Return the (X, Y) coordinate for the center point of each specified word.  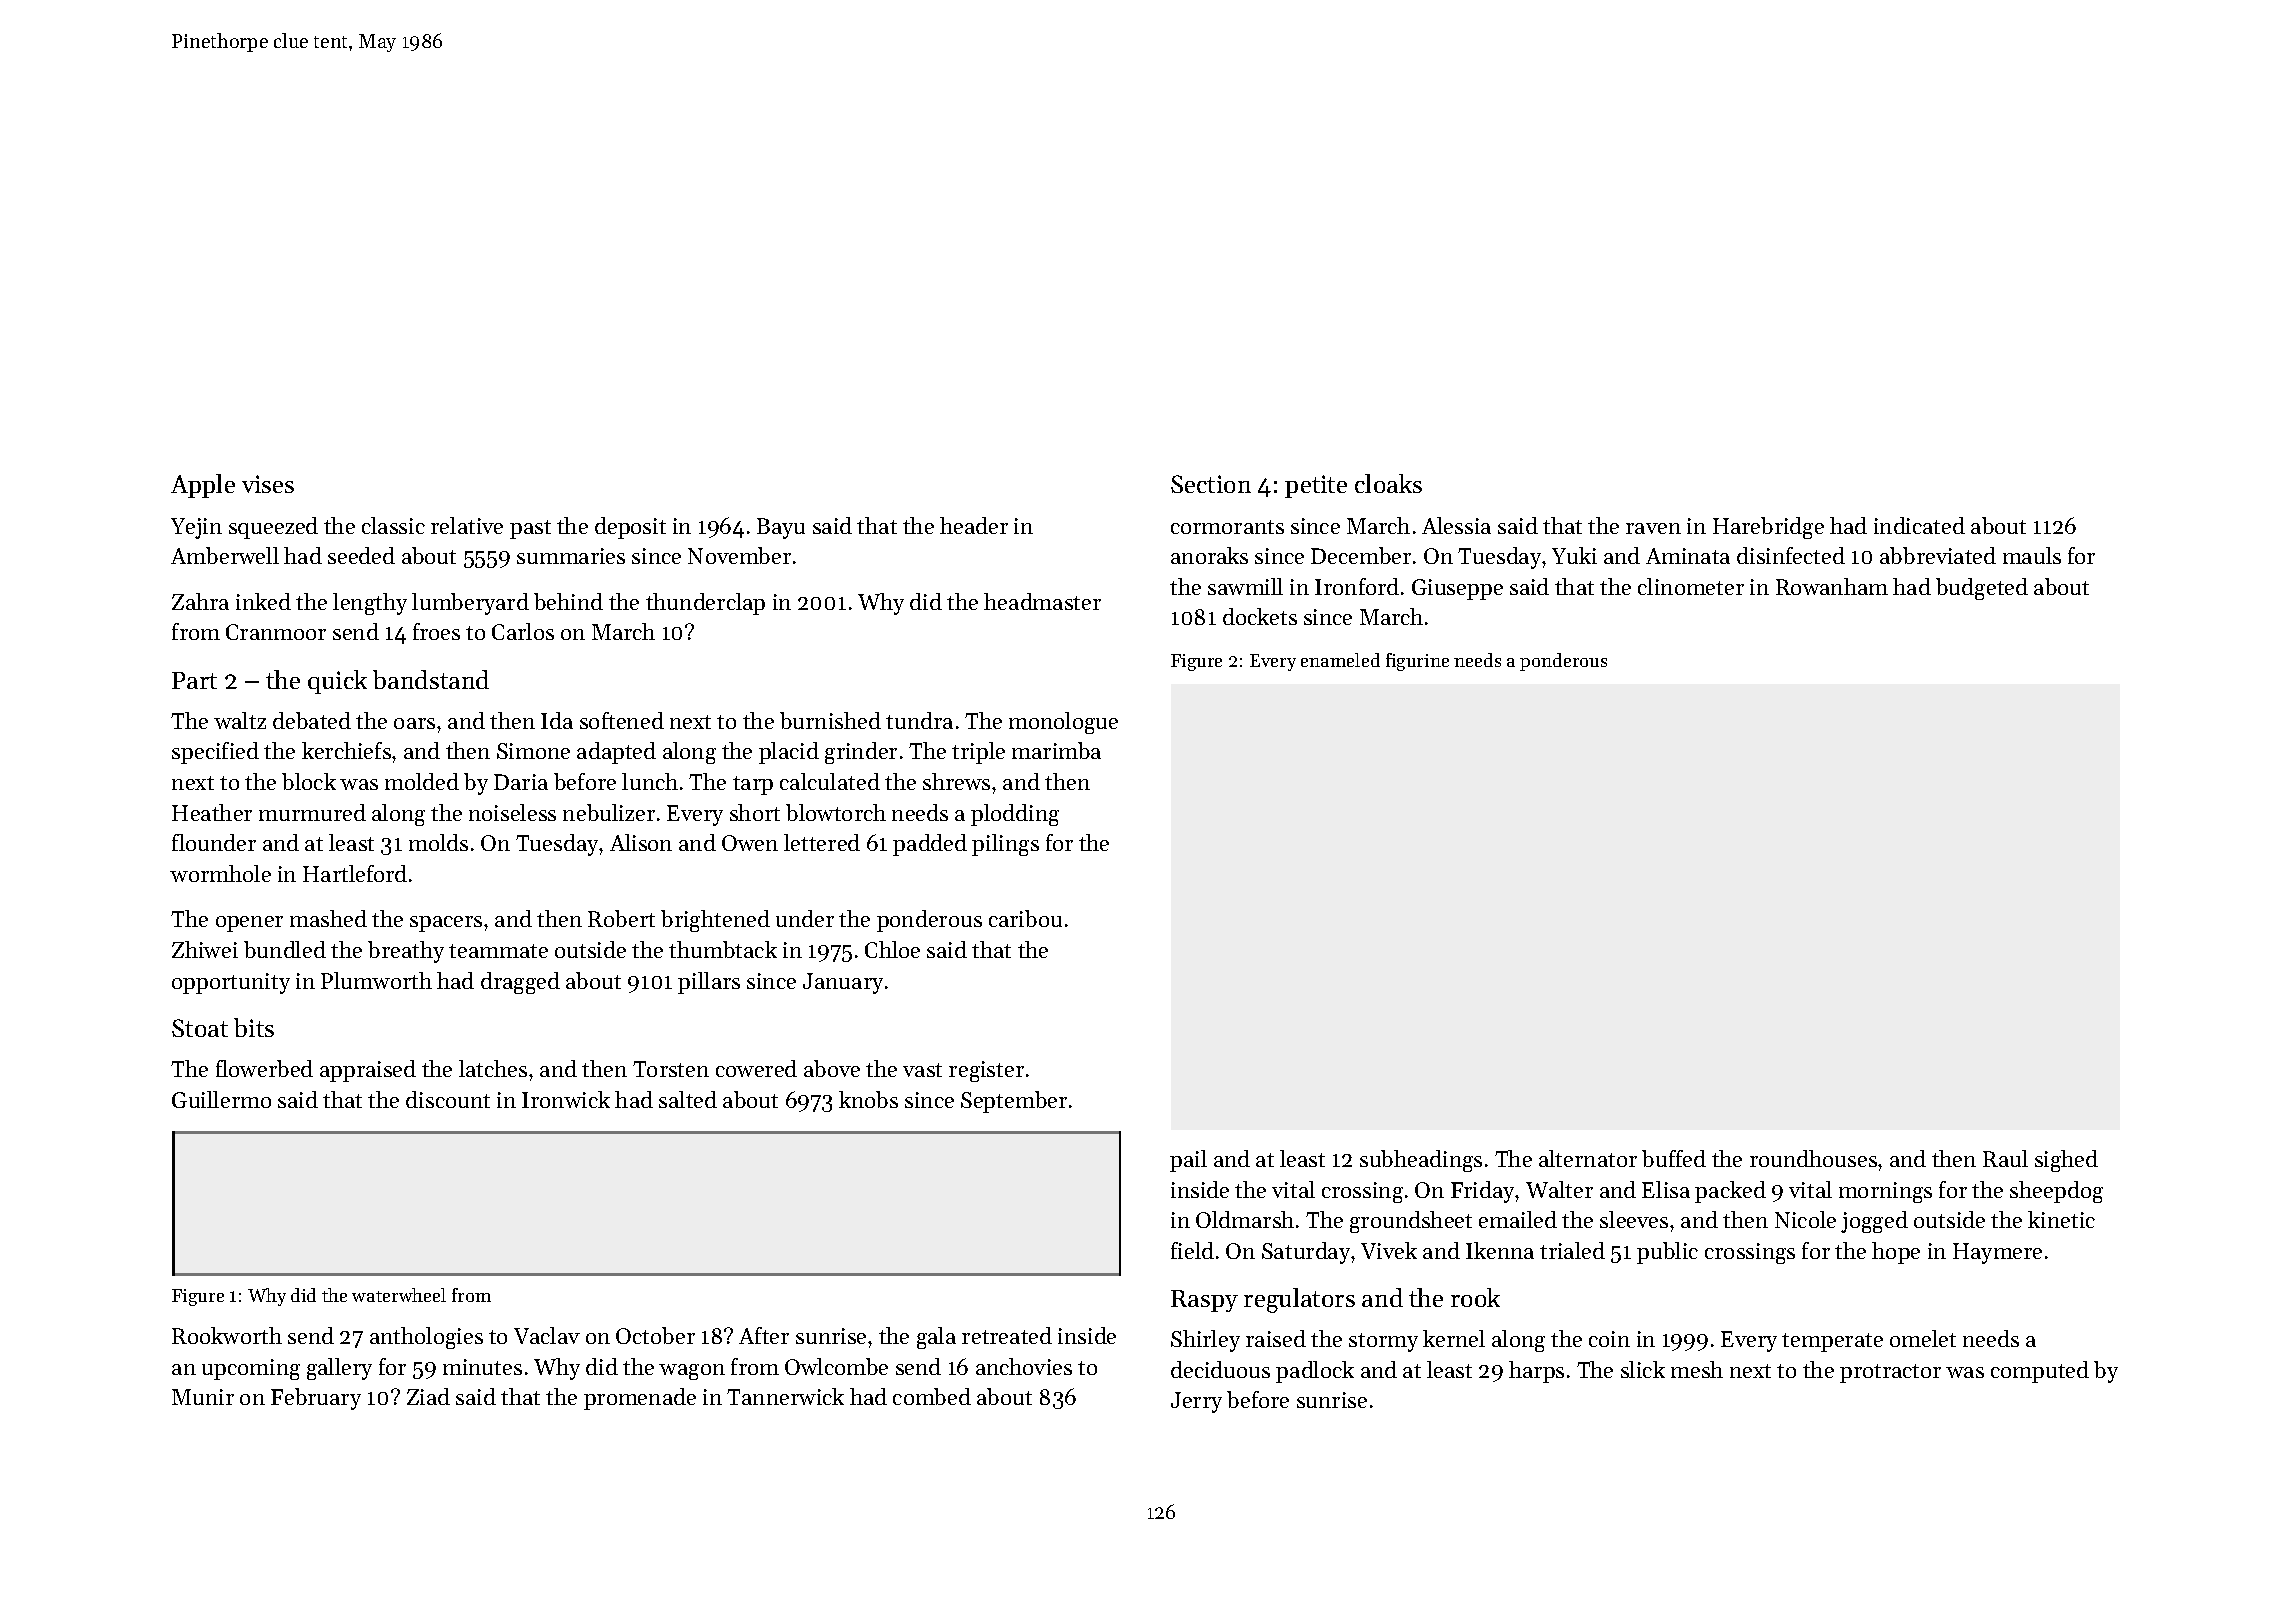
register (986, 1071)
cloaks (1388, 483)
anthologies (426, 1338)
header (974, 525)
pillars (709, 983)
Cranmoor (276, 632)
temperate (1832, 1342)
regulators (1299, 1300)
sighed (2066, 1161)
